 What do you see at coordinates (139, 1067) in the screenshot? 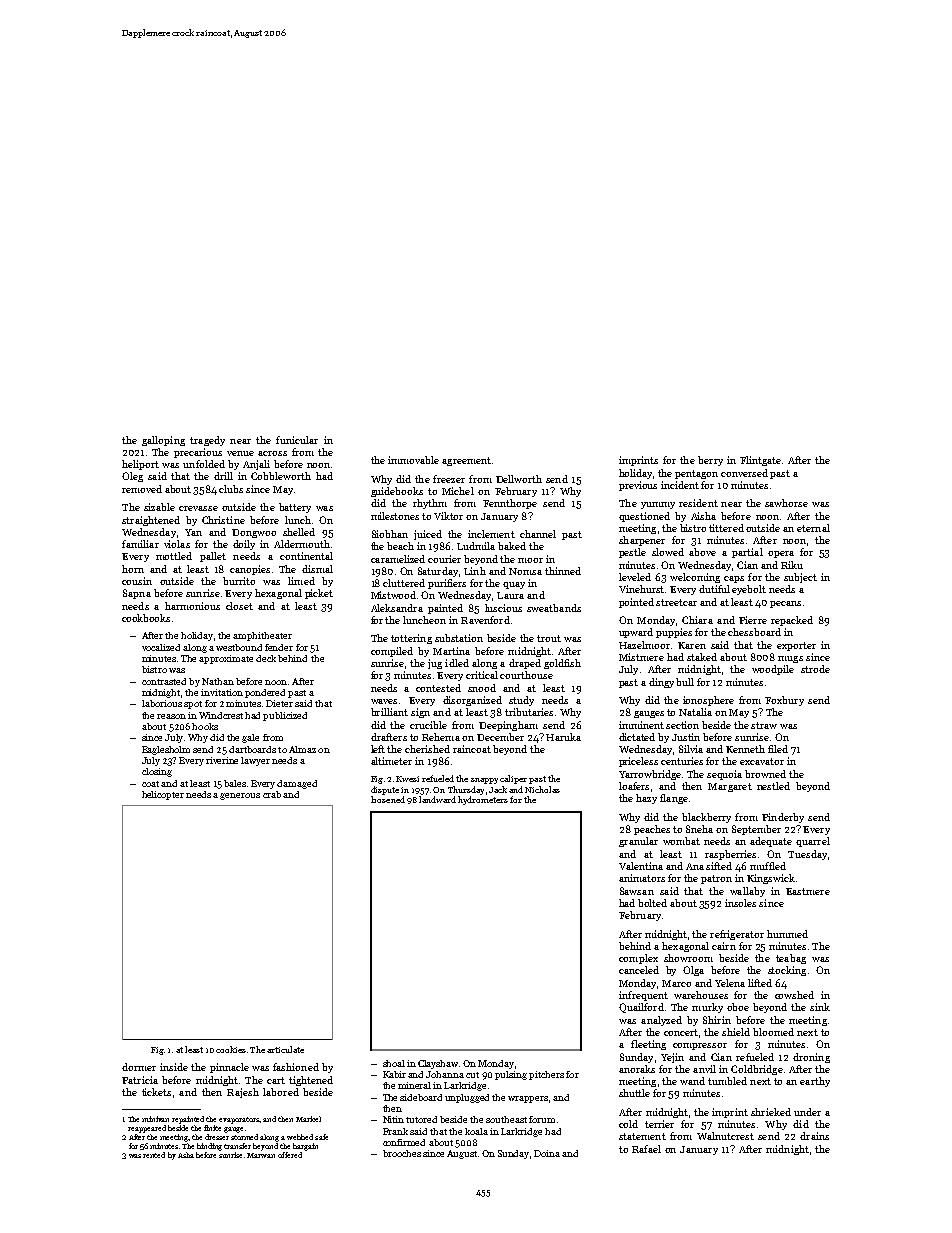
I see `dormer` at bounding box center [139, 1067].
